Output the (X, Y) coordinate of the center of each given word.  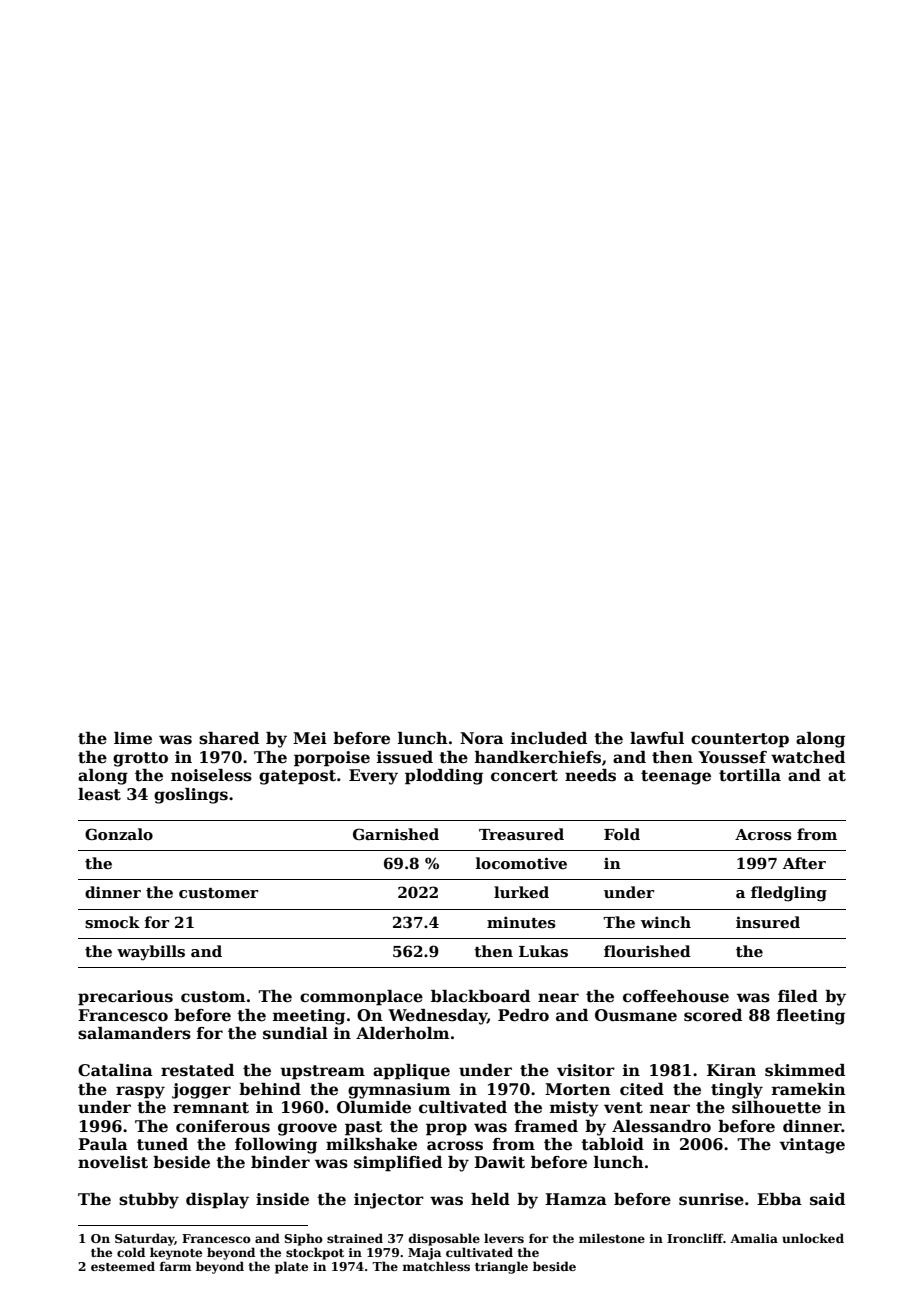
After (804, 863)
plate (291, 1267)
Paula (103, 1144)
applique (411, 1072)
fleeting (811, 1017)
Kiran (731, 1070)
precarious (125, 998)
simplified (398, 1164)
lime (133, 738)
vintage (812, 1146)
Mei (310, 738)
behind (270, 1089)
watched (808, 757)
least (99, 794)
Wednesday (437, 1017)
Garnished (396, 834)
